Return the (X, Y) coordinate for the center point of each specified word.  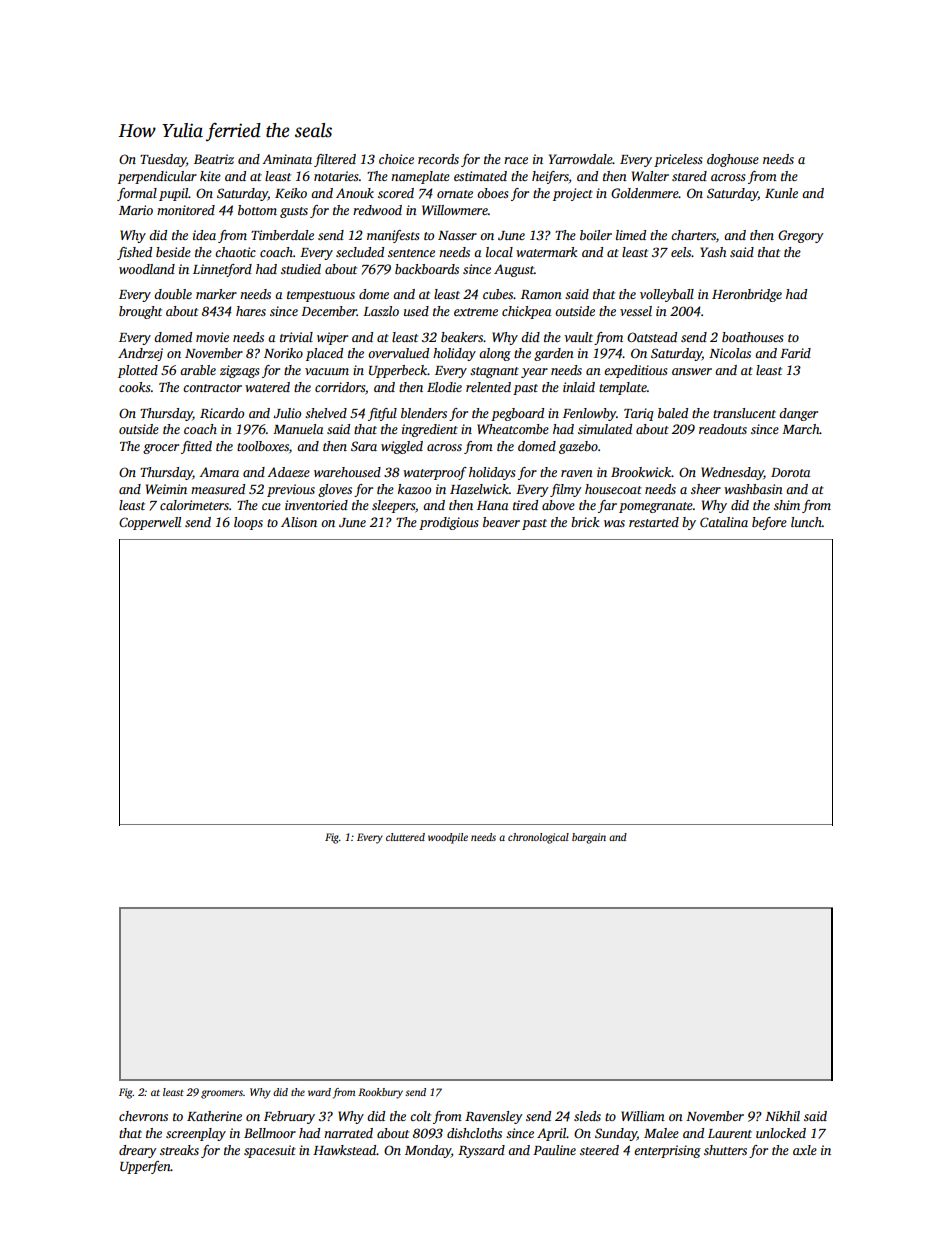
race (516, 160)
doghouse (733, 160)
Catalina (724, 522)
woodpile (448, 838)
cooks (134, 387)
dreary (138, 1151)
